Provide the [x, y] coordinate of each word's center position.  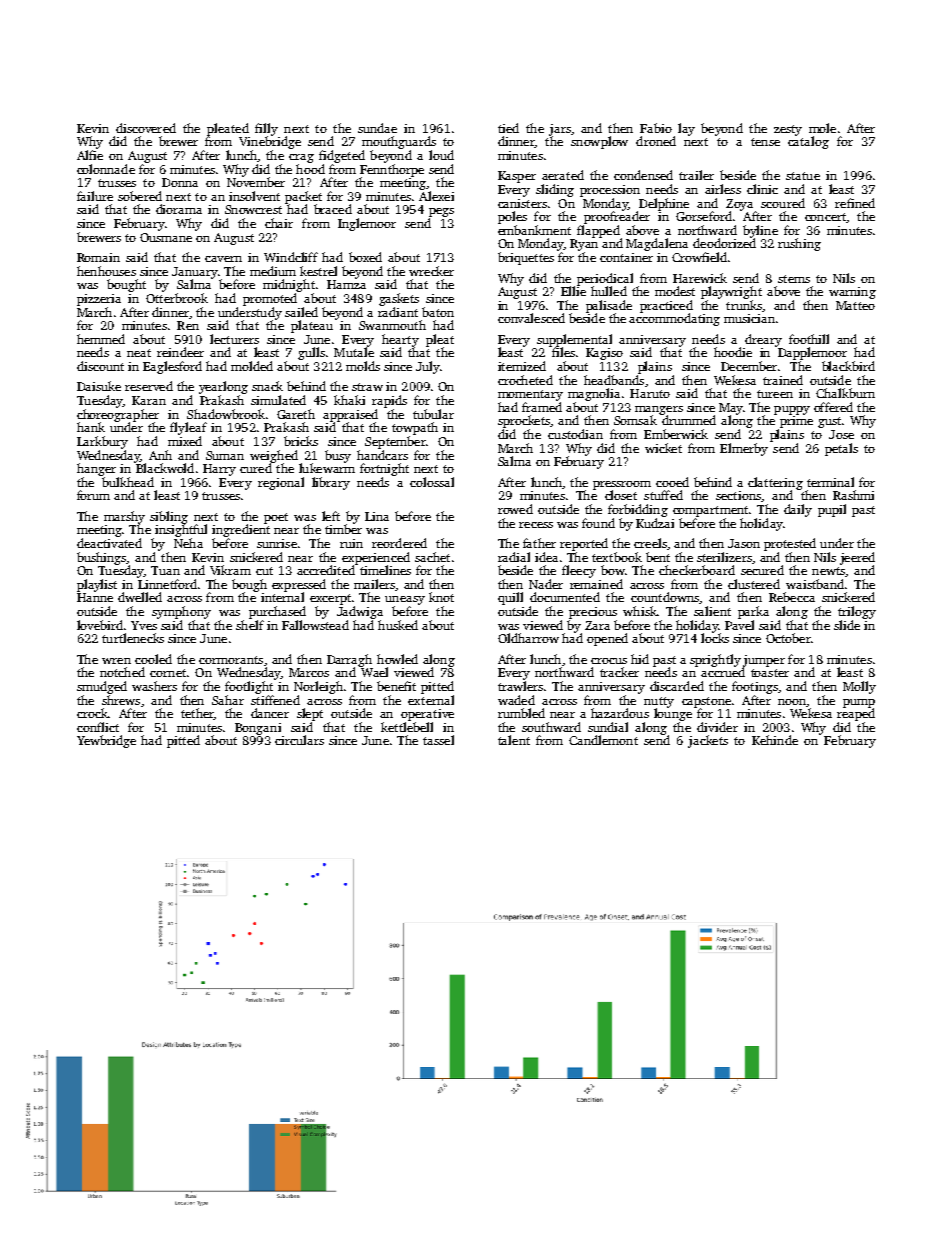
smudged [102, 687]
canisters [522, 203]
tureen [775, 394]
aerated [563, 175]
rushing [799, 244]
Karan [149, 400]
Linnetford [167, 584]
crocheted [525, 380]
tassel [438, 740]
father [539, 543]
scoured [783, 203]
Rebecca [792, 597]
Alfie [90, 155]
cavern [223, 259]
